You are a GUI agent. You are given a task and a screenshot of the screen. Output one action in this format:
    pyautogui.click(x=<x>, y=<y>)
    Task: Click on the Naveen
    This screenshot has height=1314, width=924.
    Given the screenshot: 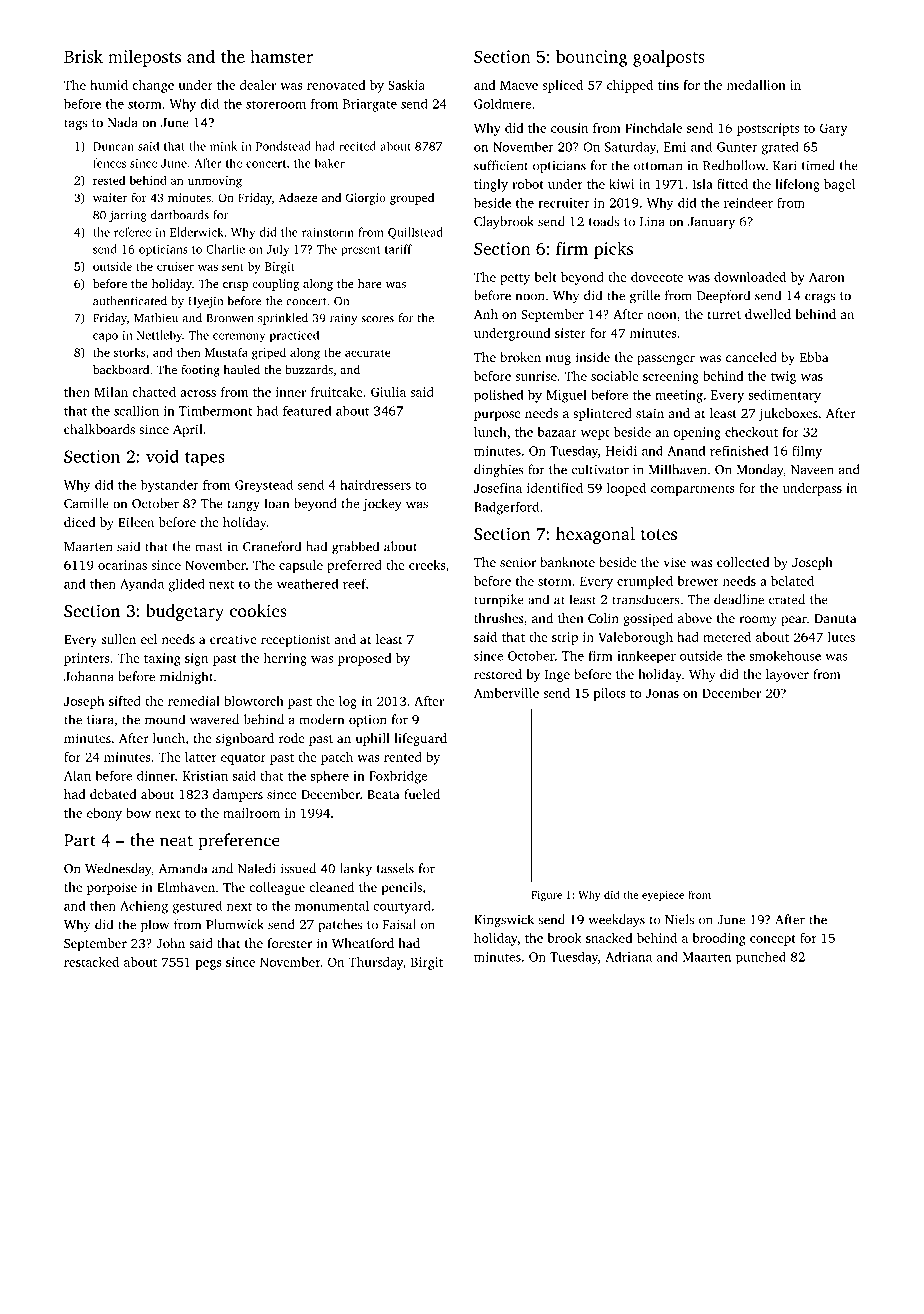 What is the action you would take?
    pyautogui.click(x=812, y=470)
